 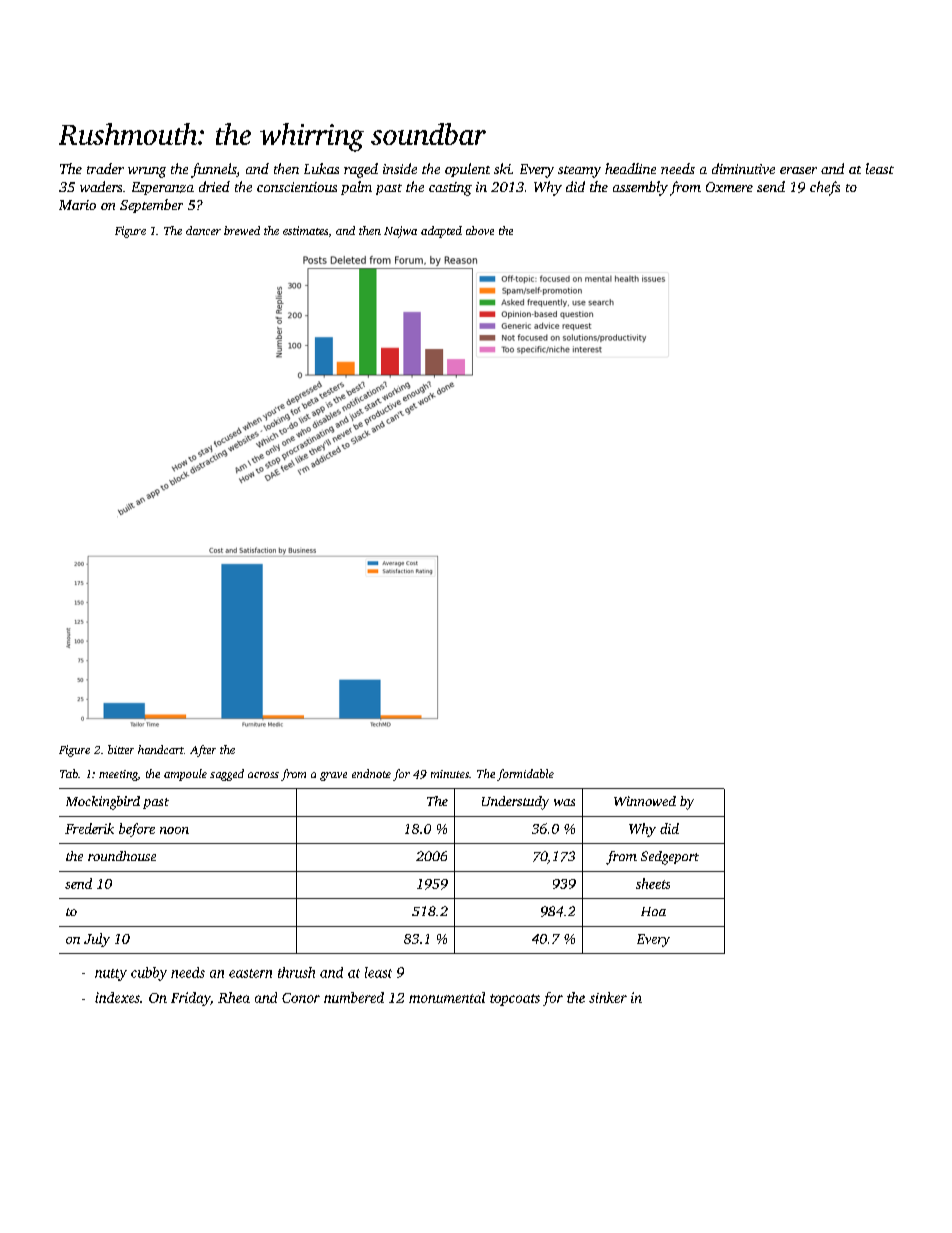 I want to click on wrung, so click(x=147, y=172).
